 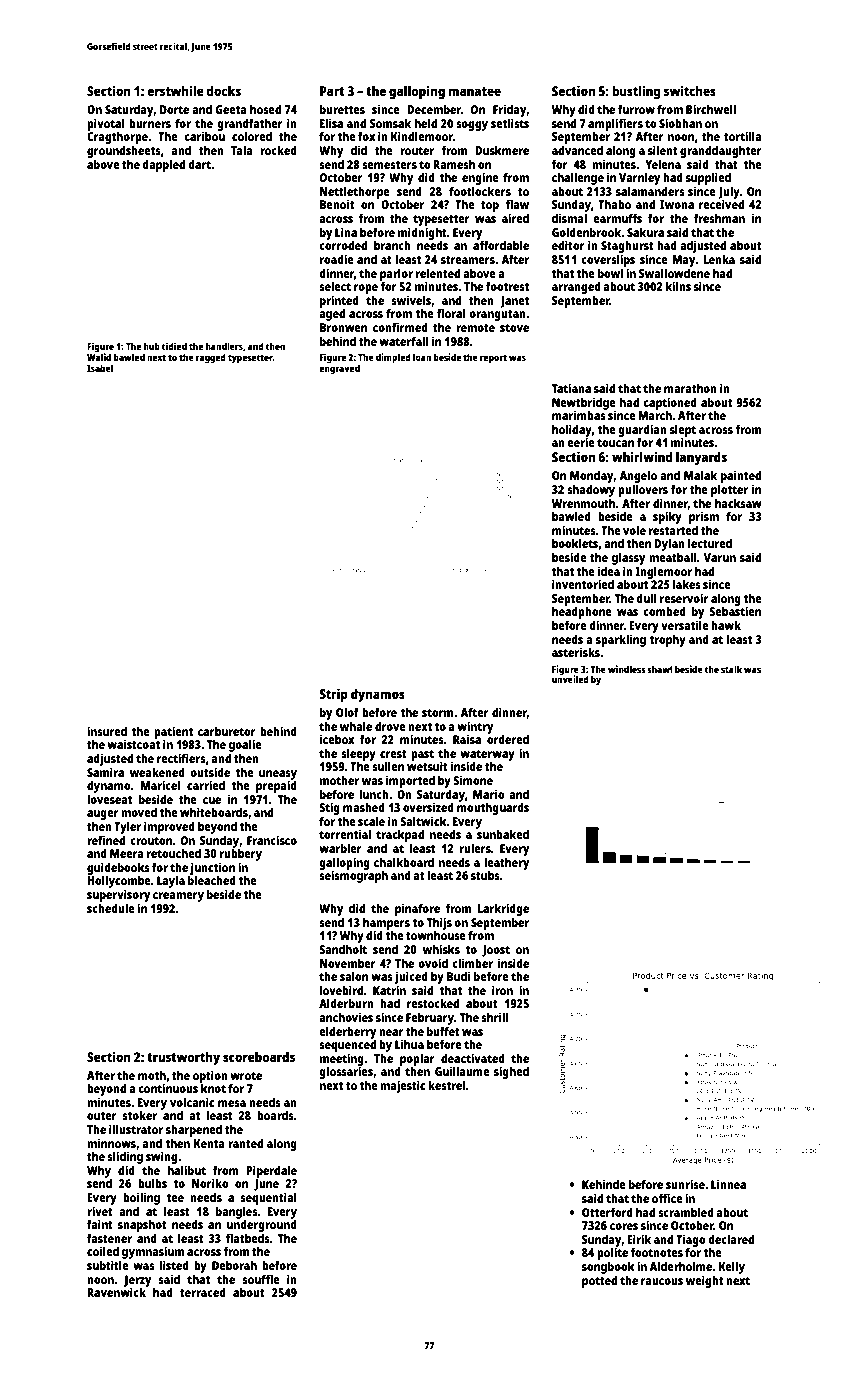 I want to click on wrote, so click(x=246, y=1076).
